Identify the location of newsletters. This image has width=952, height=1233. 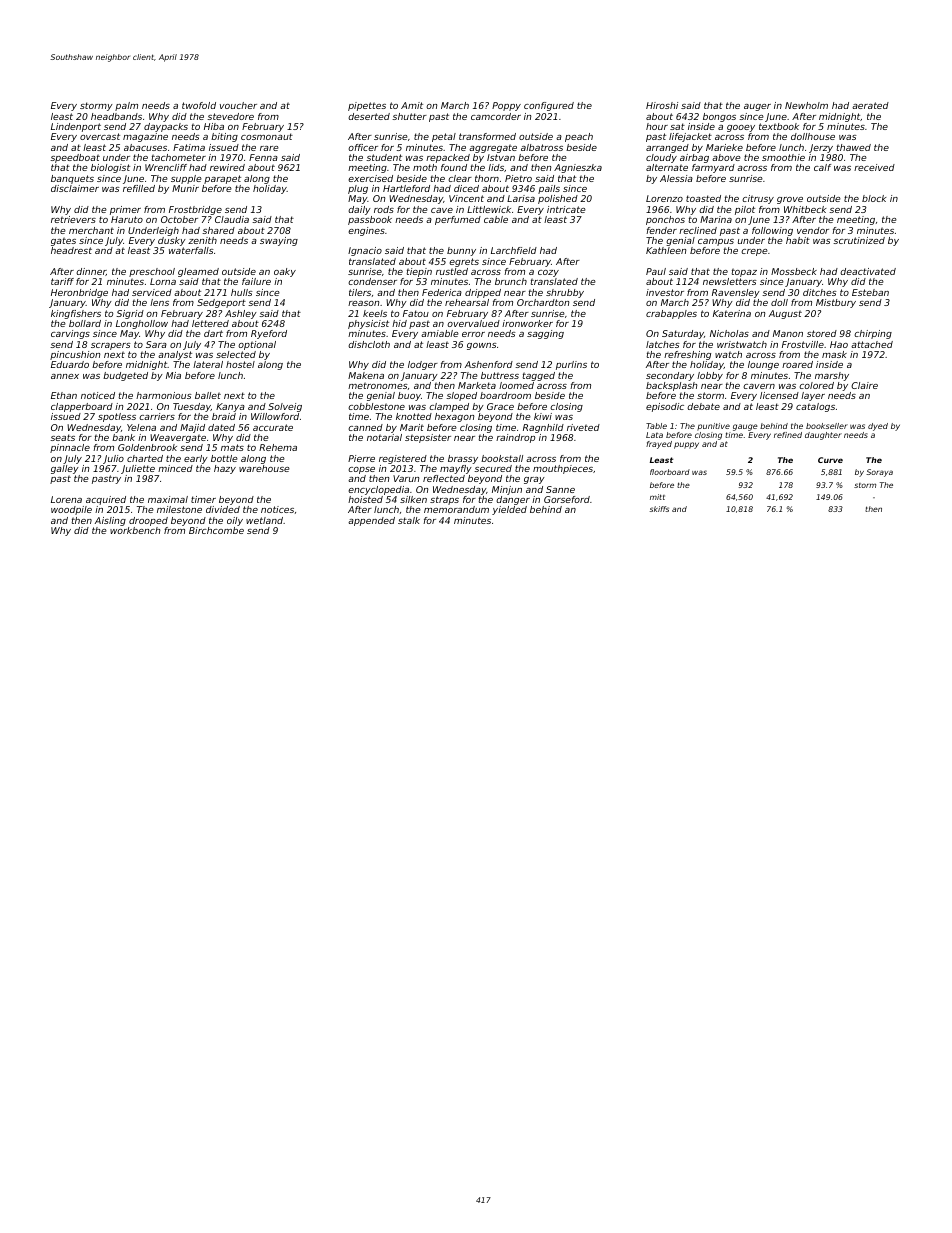
(730, 281).
